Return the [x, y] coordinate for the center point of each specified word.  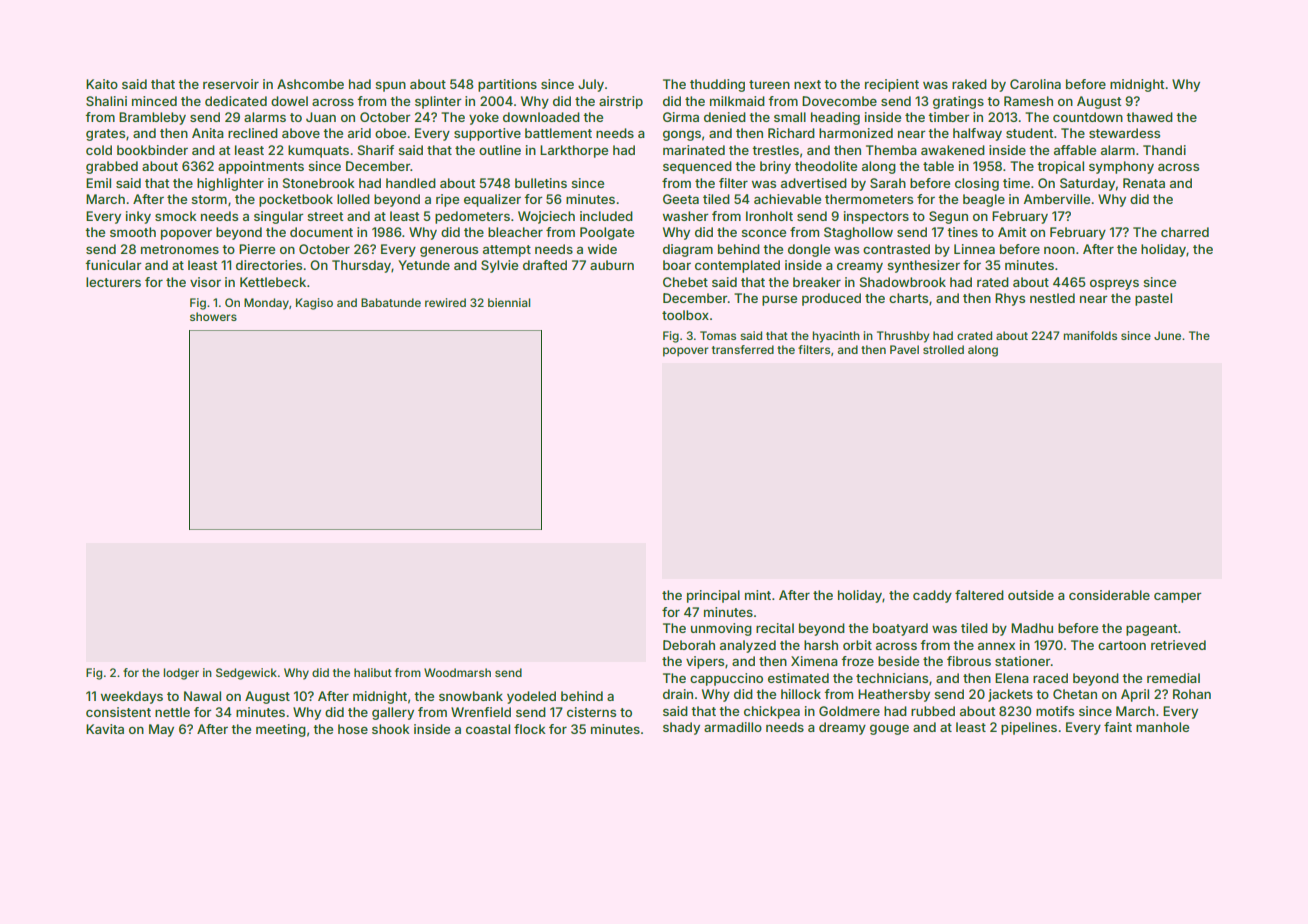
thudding [717, 85]
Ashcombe [310, 84]
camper [1178, 597]
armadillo [733, 727]
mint [758, 595]
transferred [743, 349]
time [1016, 183]
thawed [1149, 117]
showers [213, 316]
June [1167, 335]
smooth [133, 232]
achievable [787, 199]
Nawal [202, 696]
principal [713, 596]
